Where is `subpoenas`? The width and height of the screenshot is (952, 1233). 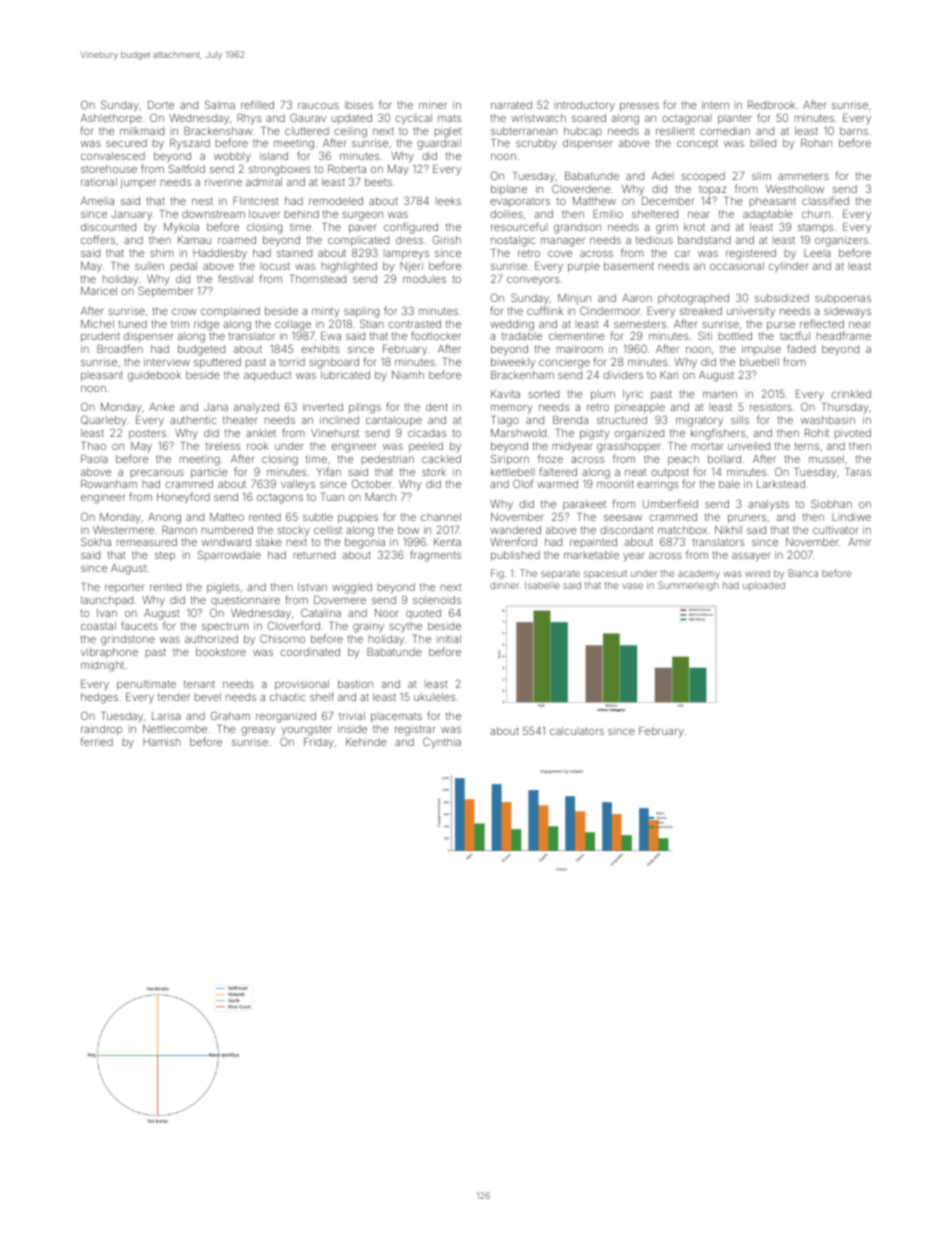
subpoenas is located at coordinates (843, 299).
